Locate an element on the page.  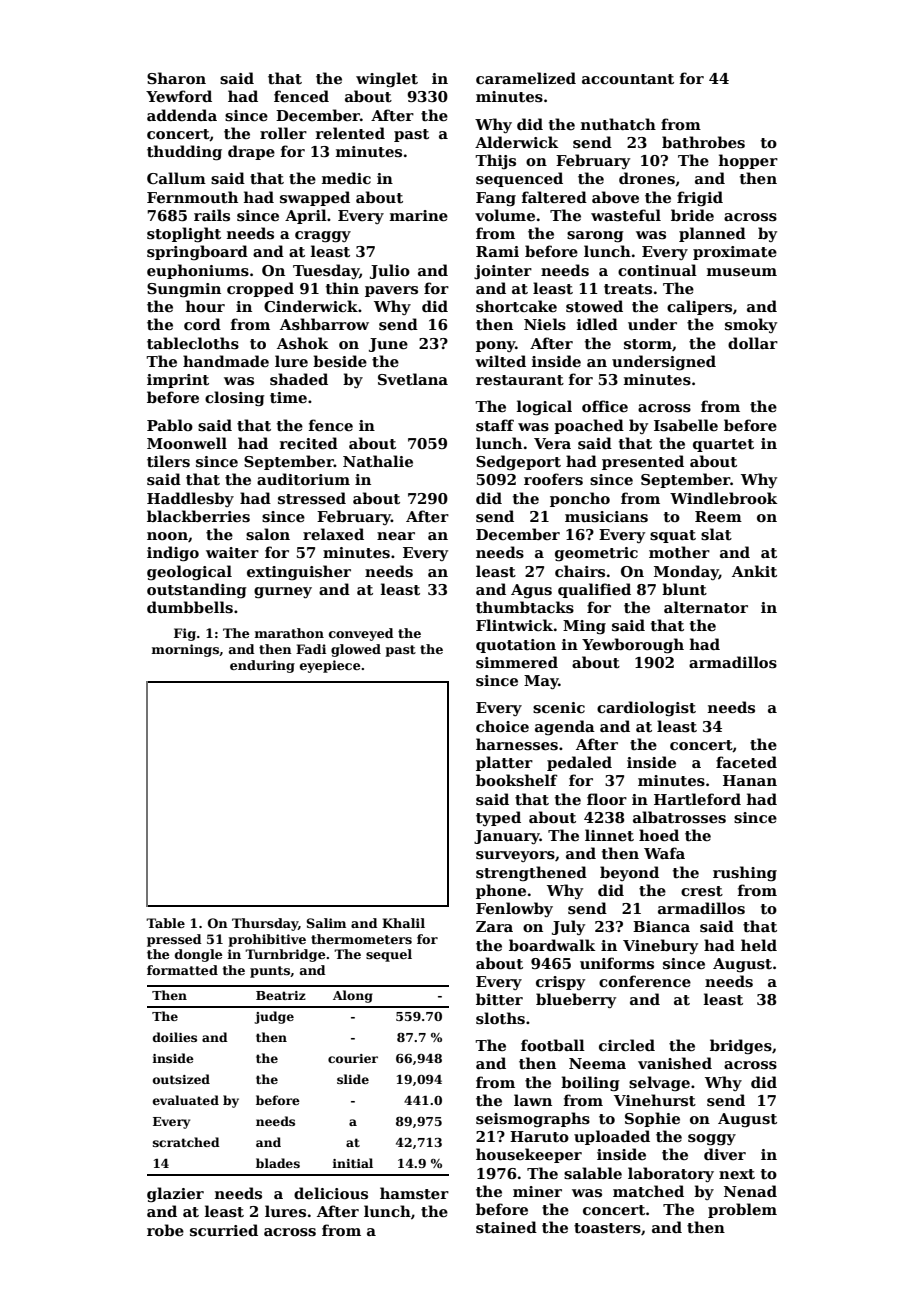
surveyors is located at coordinates (515, 856).
